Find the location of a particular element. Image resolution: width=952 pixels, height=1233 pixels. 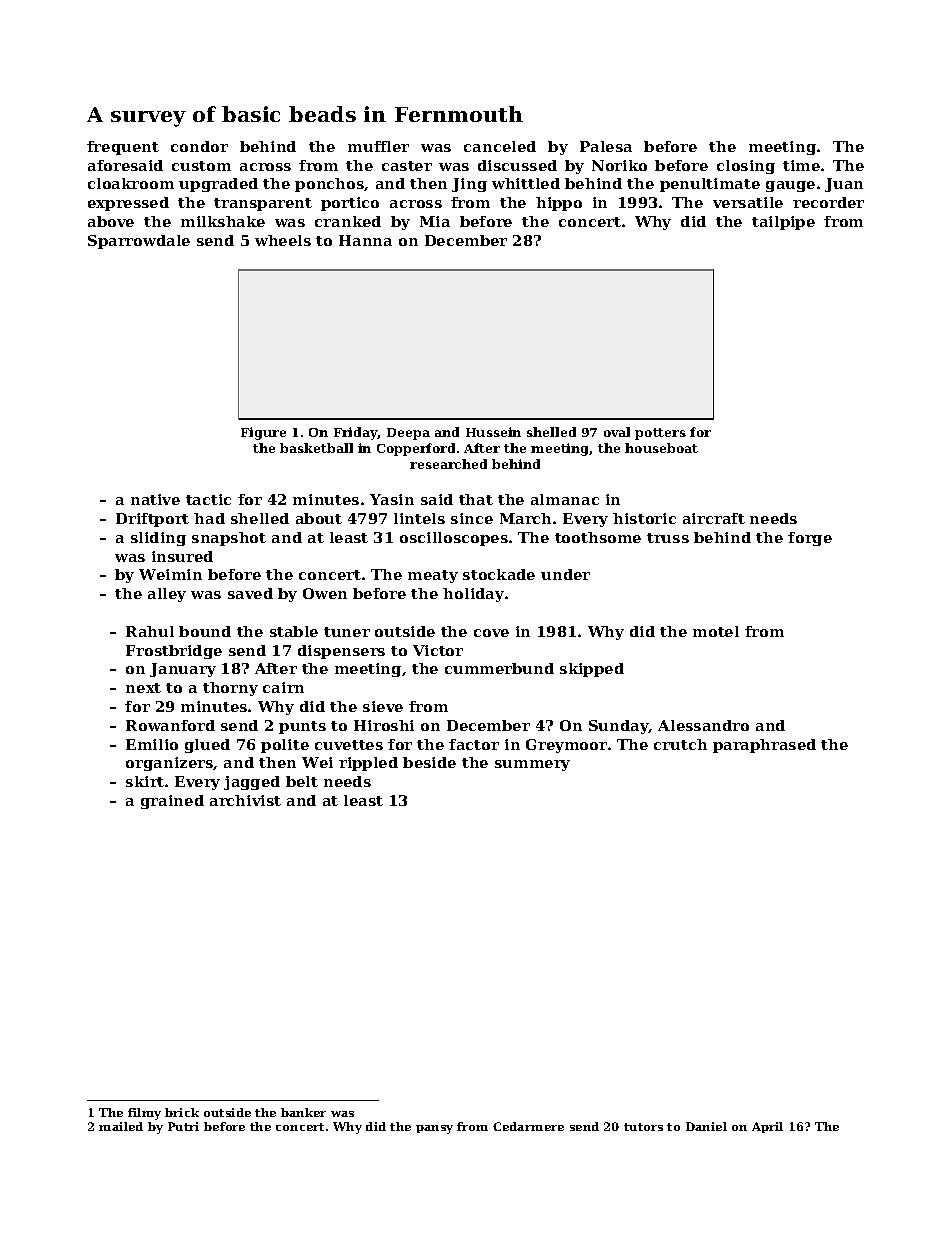

crutch is located at coordinates (680, 744).
